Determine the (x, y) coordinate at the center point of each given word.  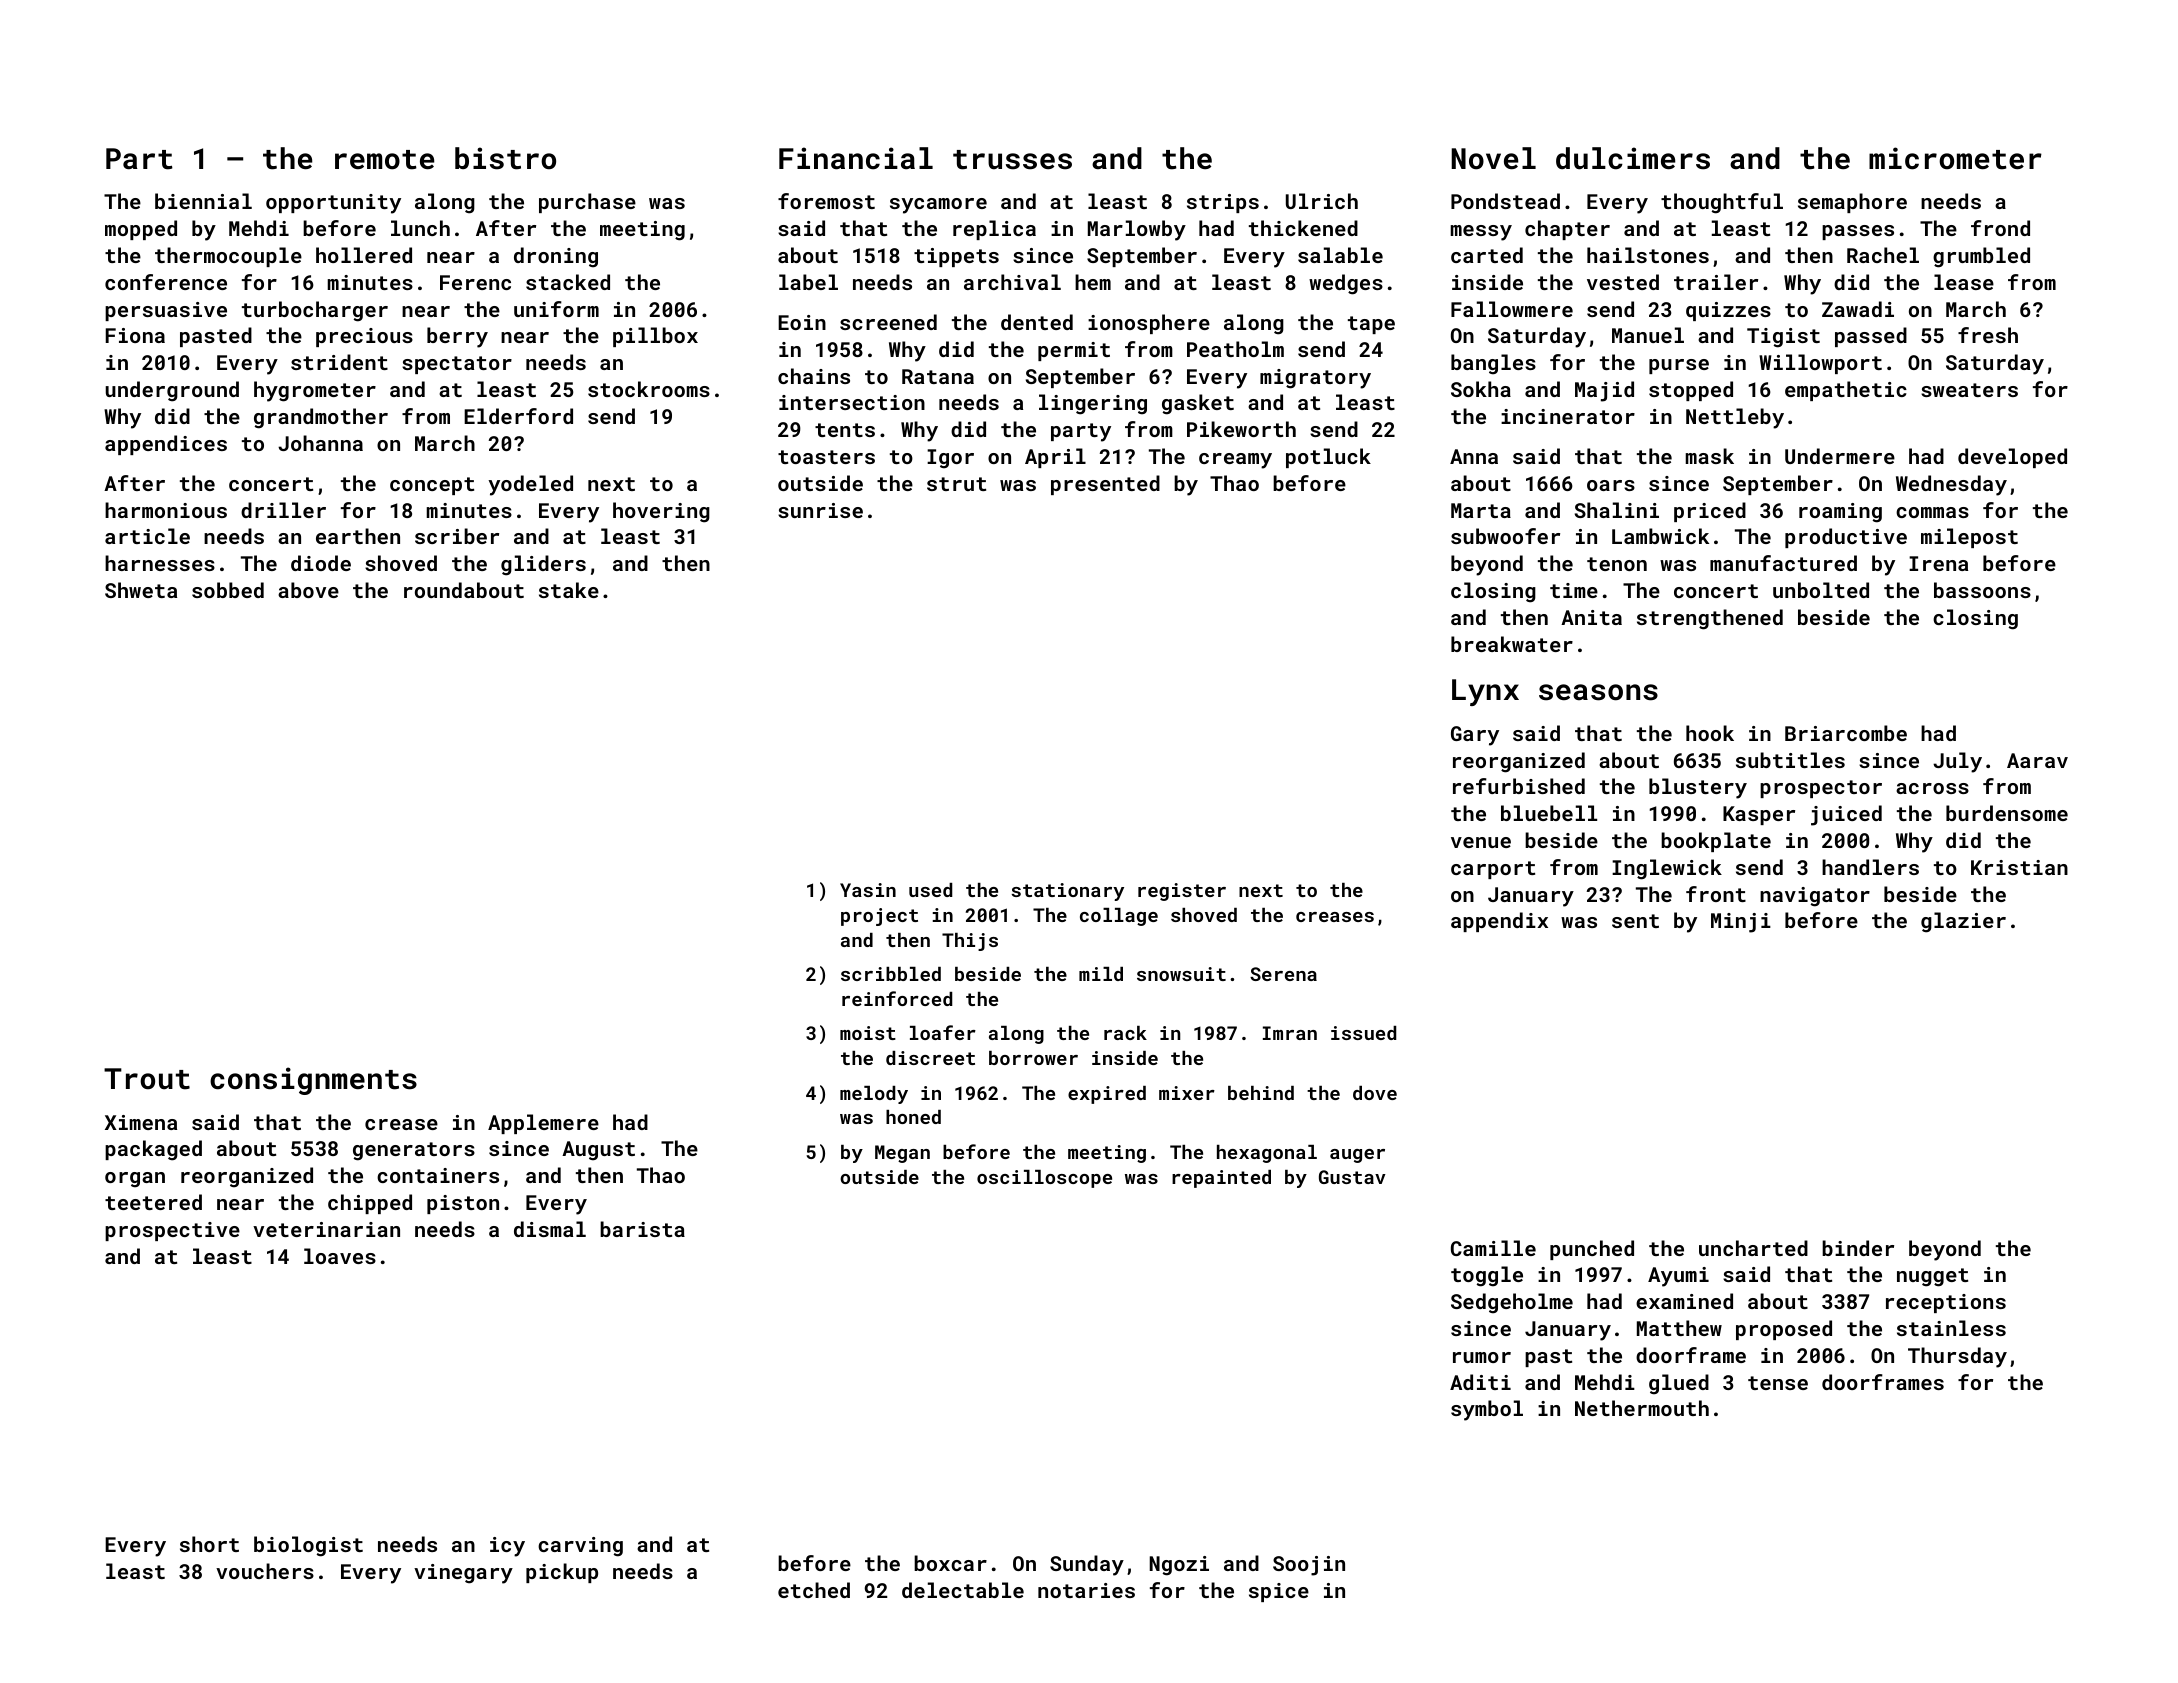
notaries (1086, 1590)
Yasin (868, 890)
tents (845, 430)
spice (1279, 1592)
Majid (1604, 391)
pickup (562, 1573)
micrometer (1955, 158)
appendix (1499, 922)
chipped (370, 1204)
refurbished (1519, 786)
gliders (543, 565)
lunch (420, 228)
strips (1223, 203)
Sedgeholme (1512, 1303)
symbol (1487, 1410)
